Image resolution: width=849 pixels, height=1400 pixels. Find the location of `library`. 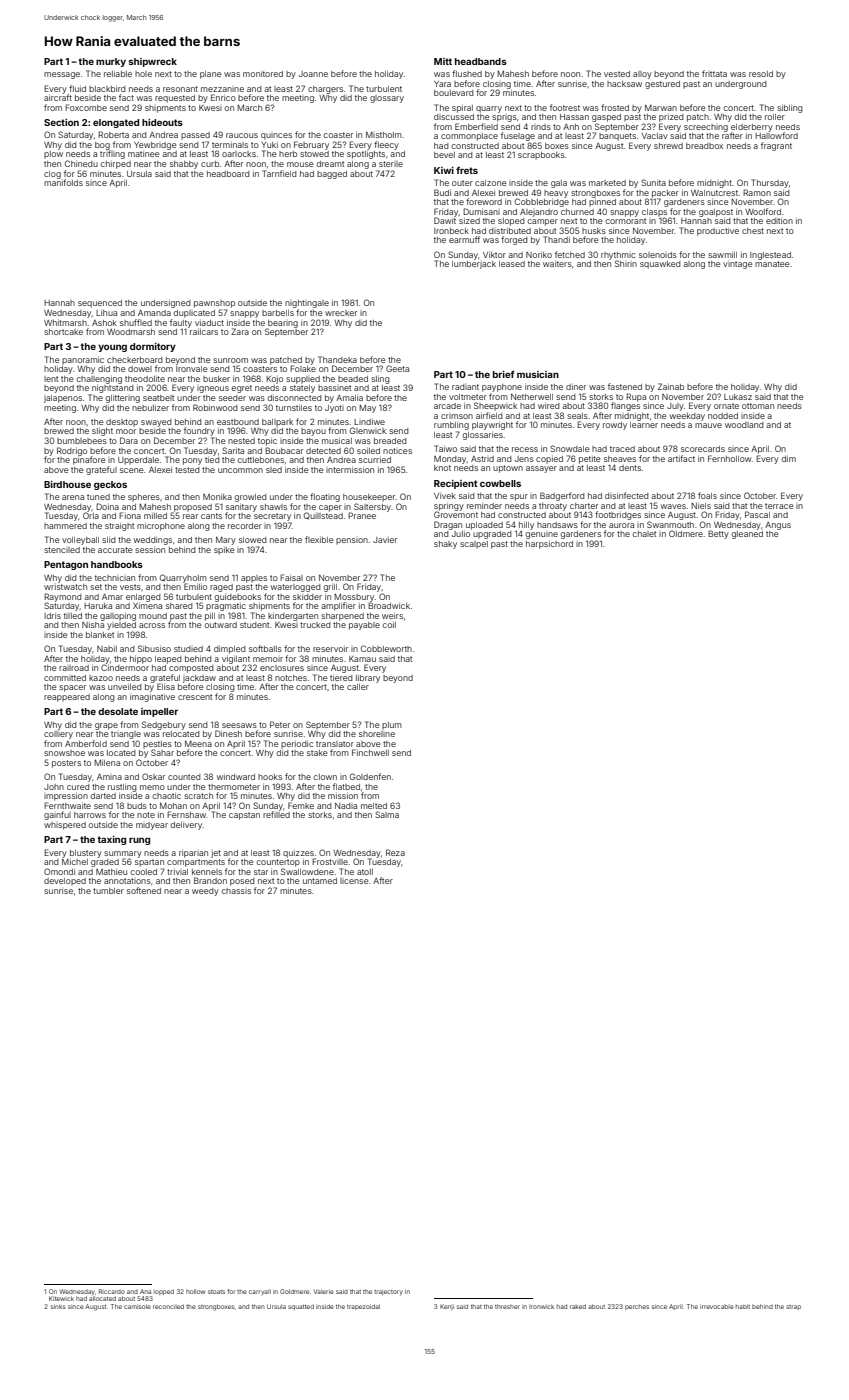

library is located at coordinates (368, 679).
